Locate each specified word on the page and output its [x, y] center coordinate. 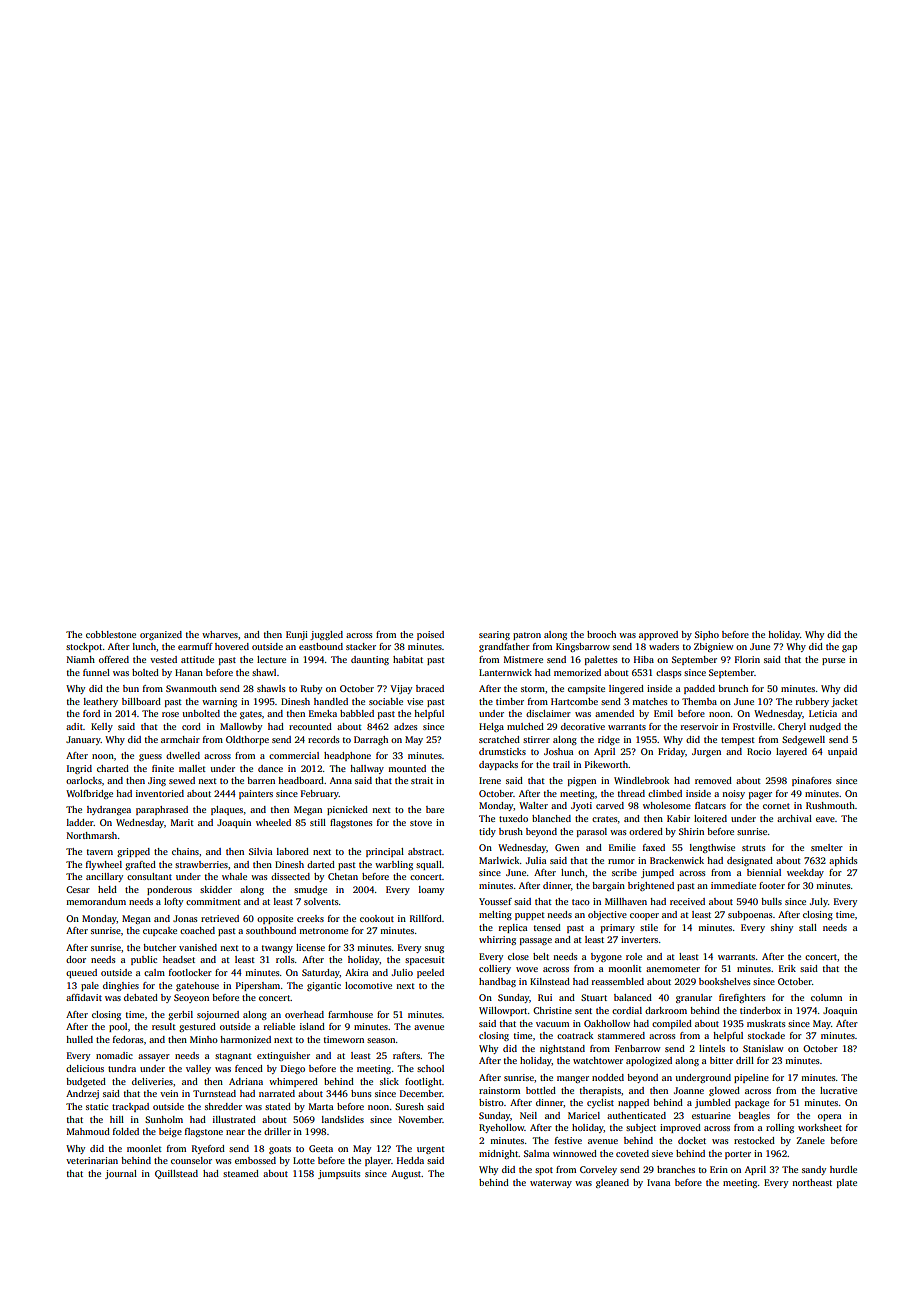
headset [179, 959]
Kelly [102, 727]
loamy [431, 890]
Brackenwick [677, 860]
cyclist [600, 1103]
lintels [712, 1048]
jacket [844, 702]
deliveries [152, 1081]
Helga [491, 727]
